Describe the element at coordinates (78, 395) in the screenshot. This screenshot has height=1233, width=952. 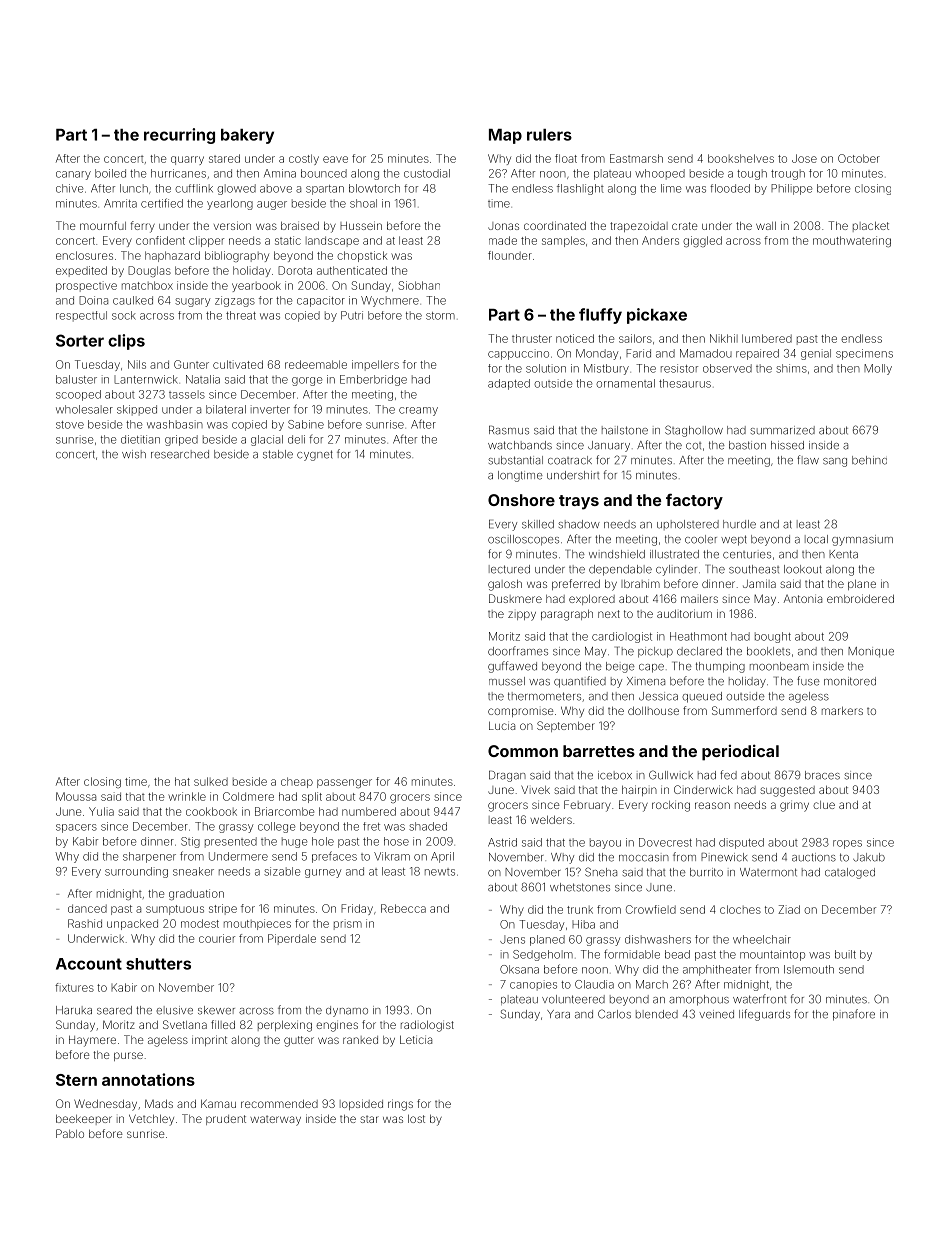
I see `scooped` at that location.
